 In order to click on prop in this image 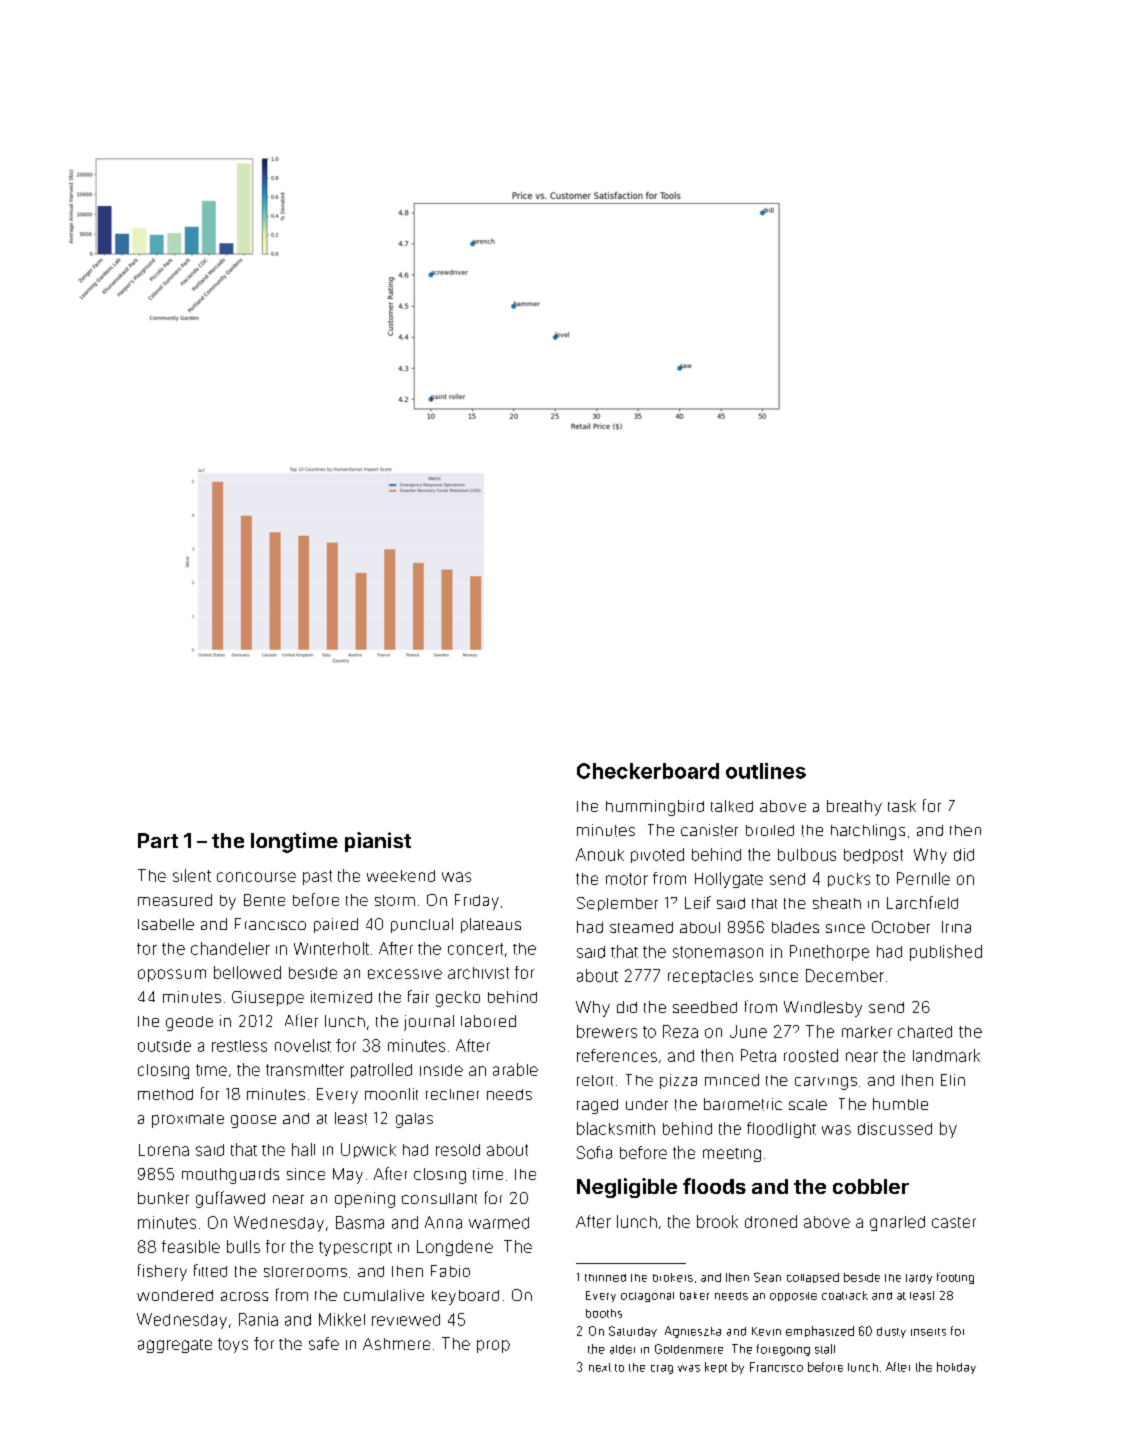, I will do `click(493, 1346)`.
